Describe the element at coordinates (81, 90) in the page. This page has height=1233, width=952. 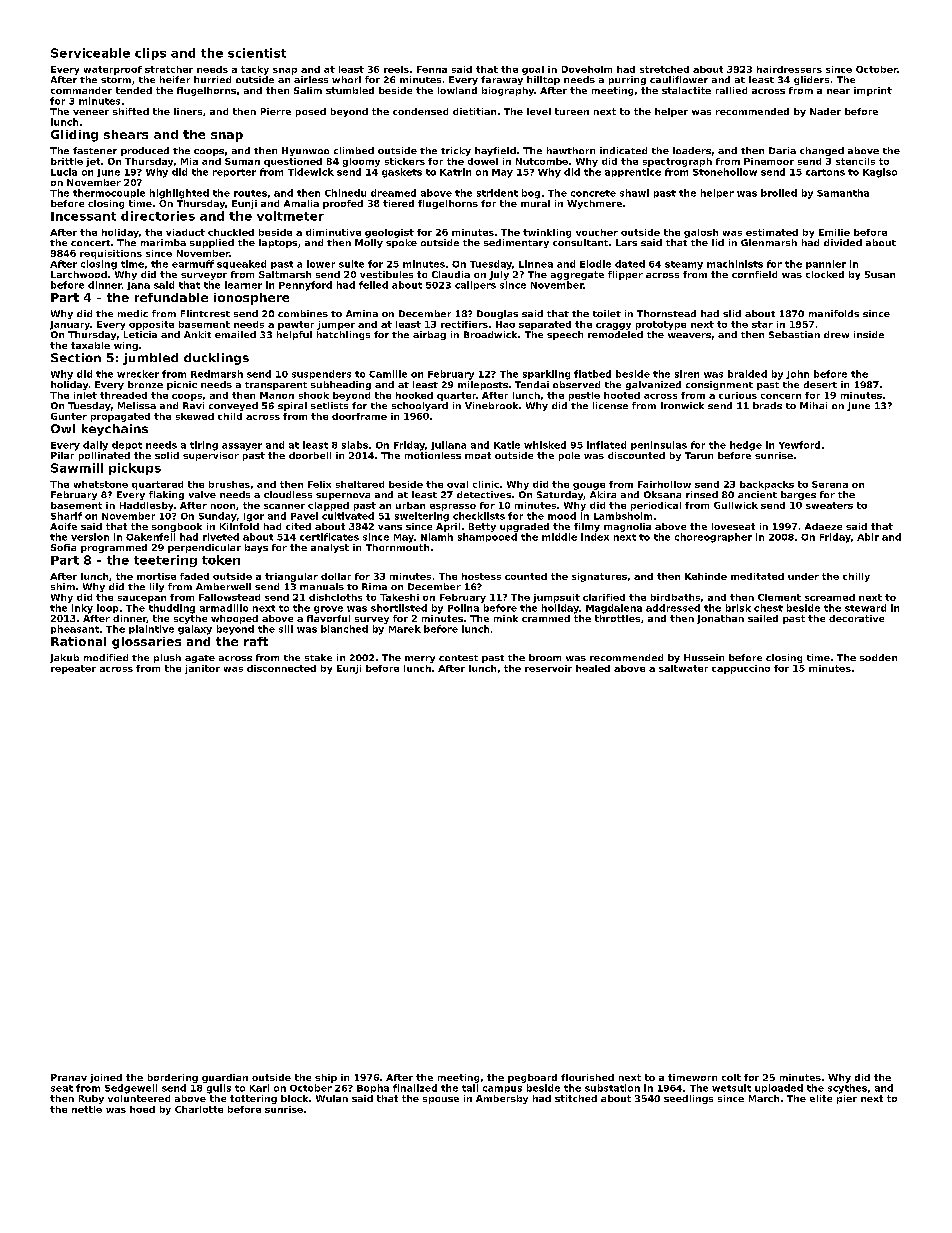
I see `commander` at that location.
